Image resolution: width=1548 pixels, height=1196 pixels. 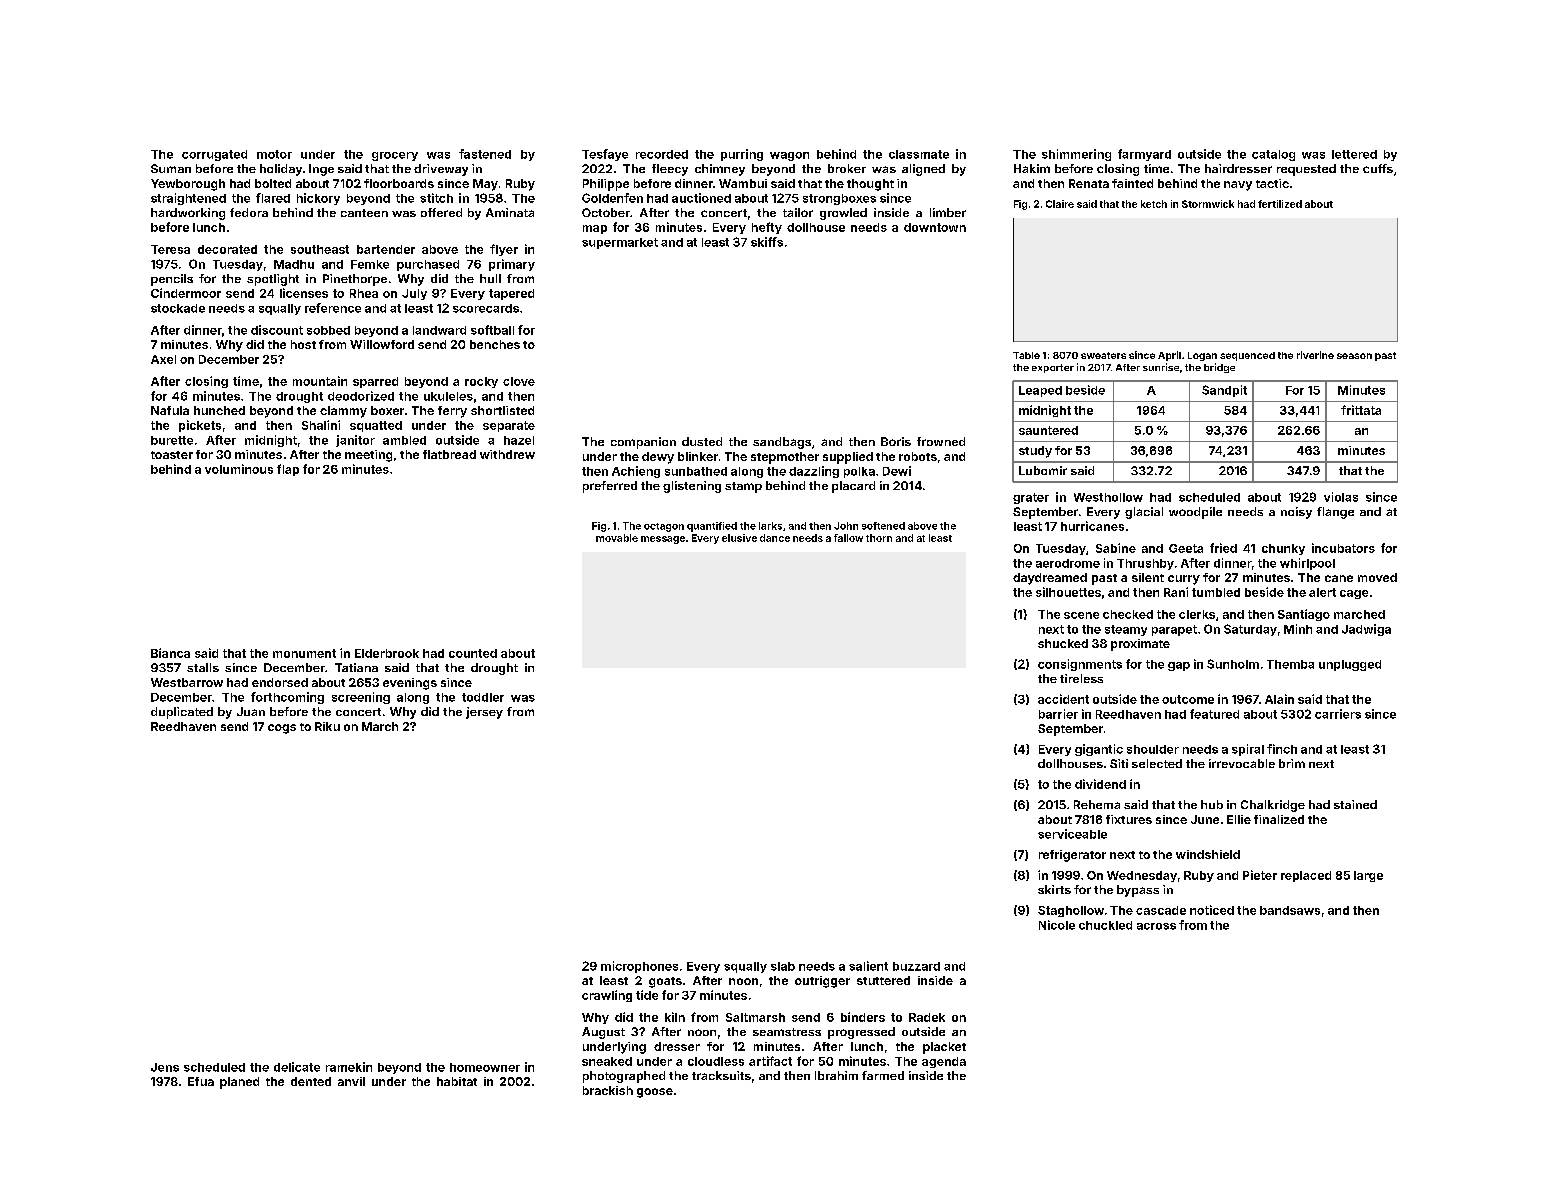 What do you see at coordinates (721, 1075) in the image?
I see `tracksuits` at bounding box center [721, 1075].
